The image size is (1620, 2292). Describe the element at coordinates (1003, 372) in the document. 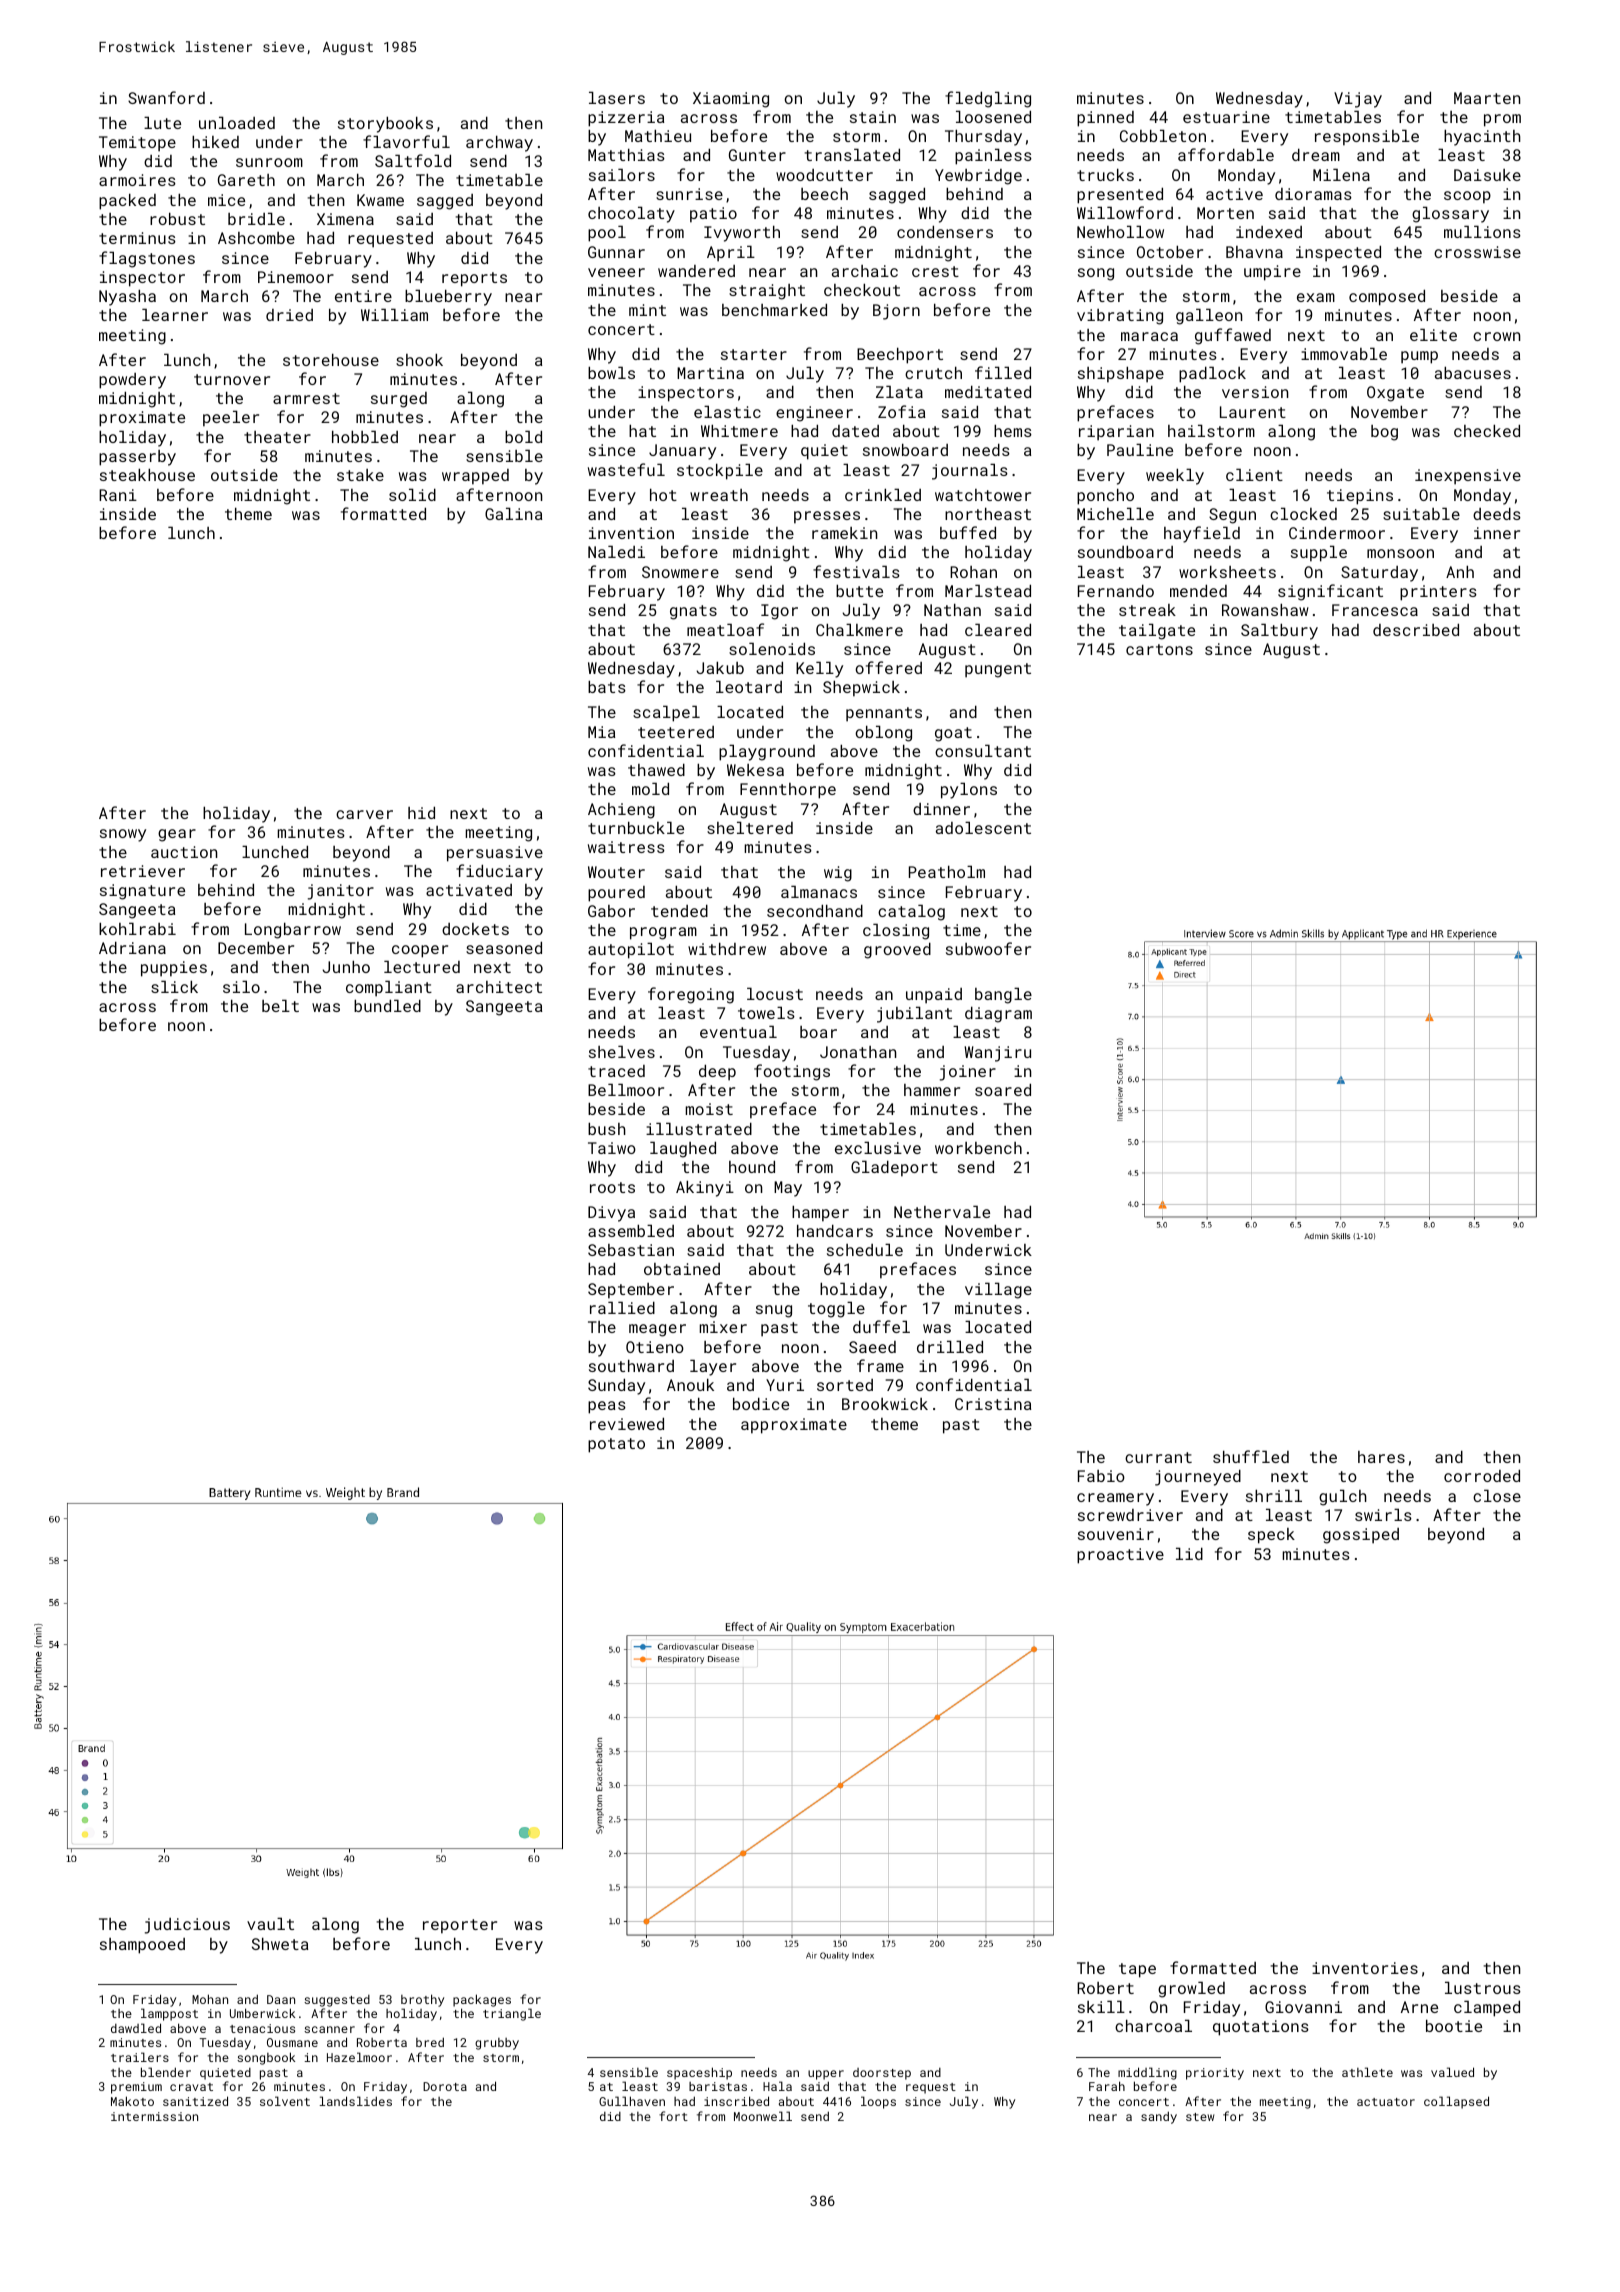

I see `filled` at that location.
